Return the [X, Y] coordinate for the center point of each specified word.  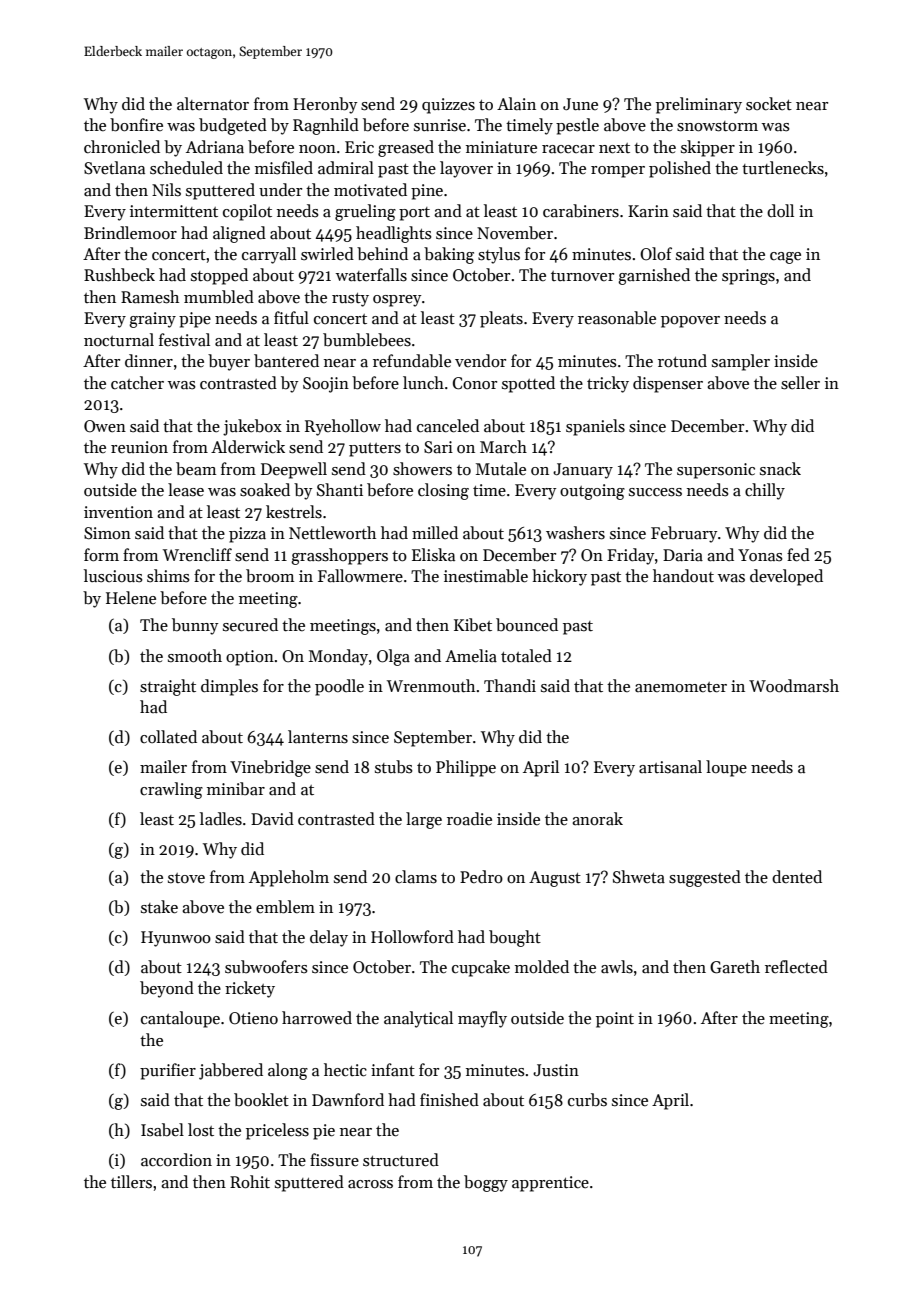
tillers [131, 1182]
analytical [418, 1019]
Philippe [466, 768]
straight [168, 687]
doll [780, 210]
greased [406, 148]
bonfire [136, 125]
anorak [597, 819]
